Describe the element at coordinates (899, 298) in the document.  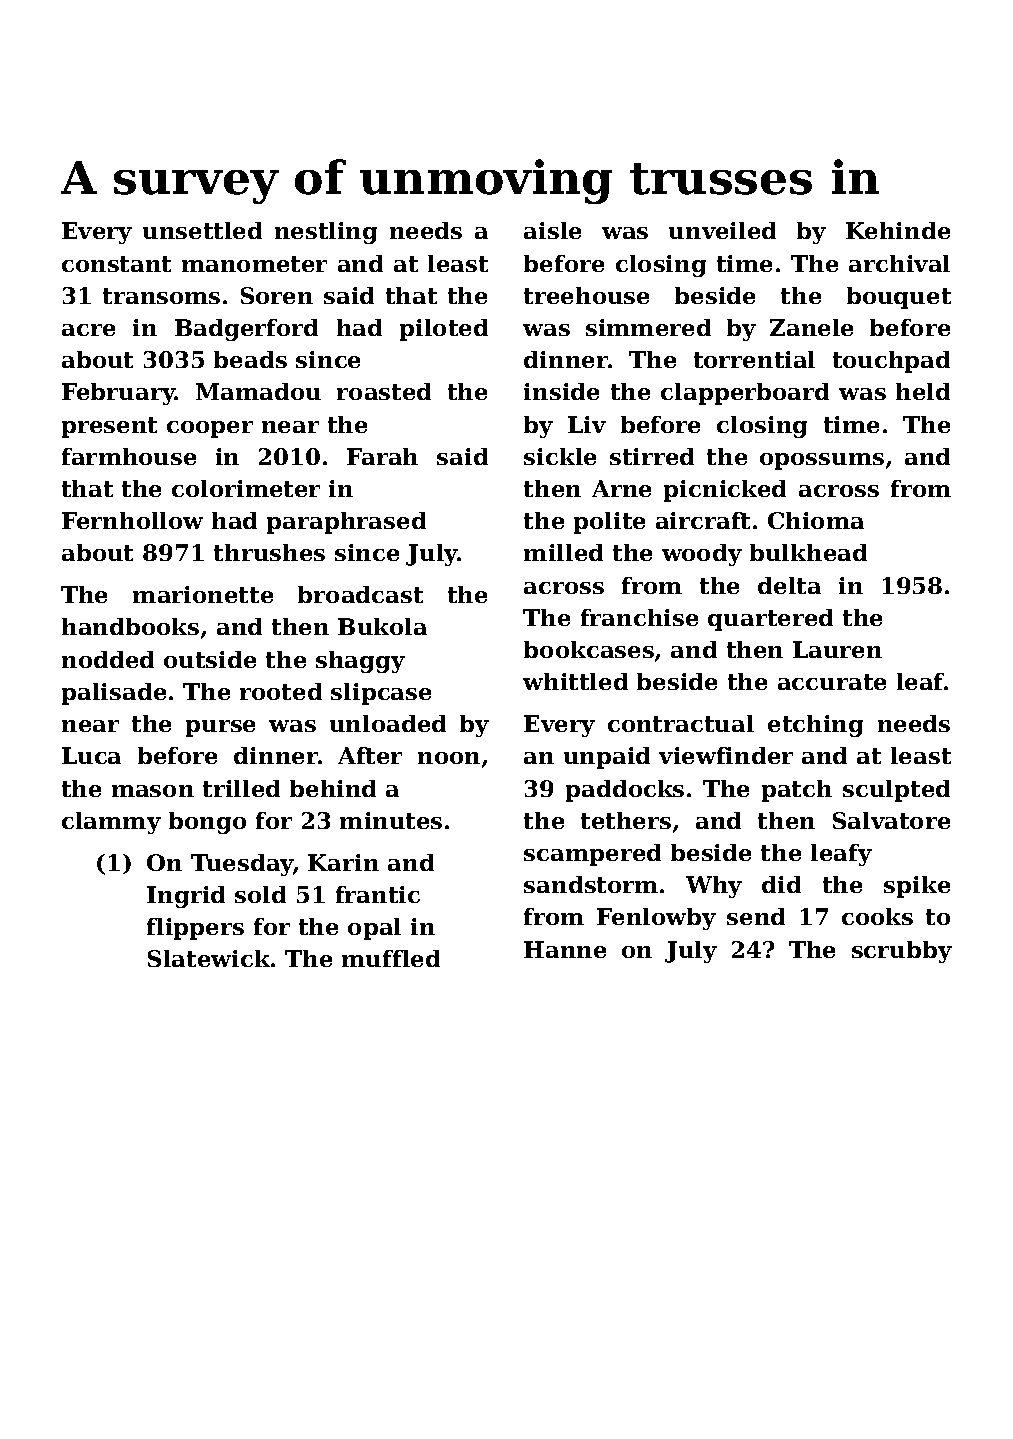
I see `bouquet` at that location.
